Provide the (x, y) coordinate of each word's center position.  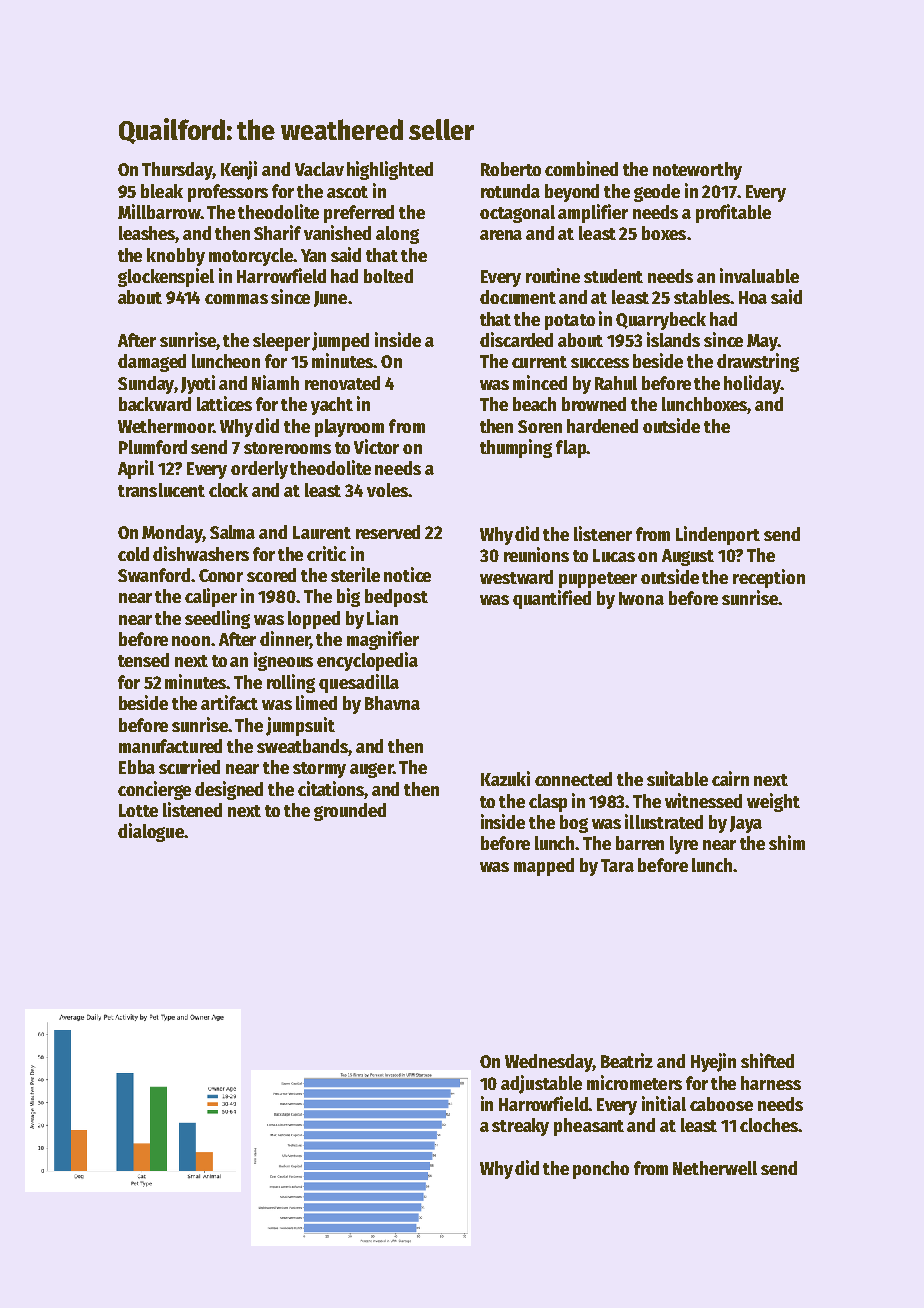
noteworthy (697, 171)
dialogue (151, 832)
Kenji (239, 170)
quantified (552, 599)
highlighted (390, 170)
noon (191, 641)
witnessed (703, 800)
